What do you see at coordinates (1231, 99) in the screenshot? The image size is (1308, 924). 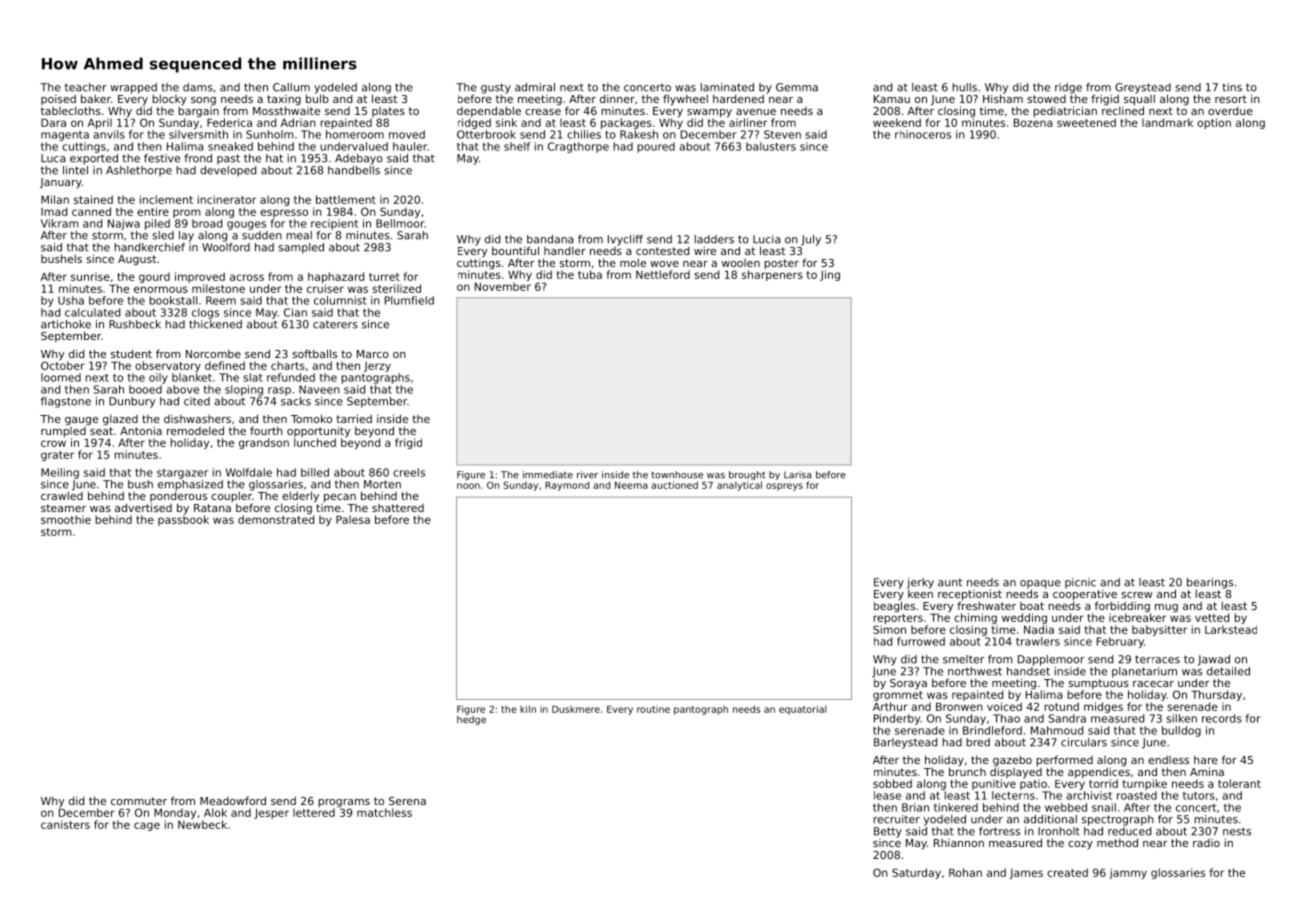 I see `resort` at bounding box center [1231, 99].
